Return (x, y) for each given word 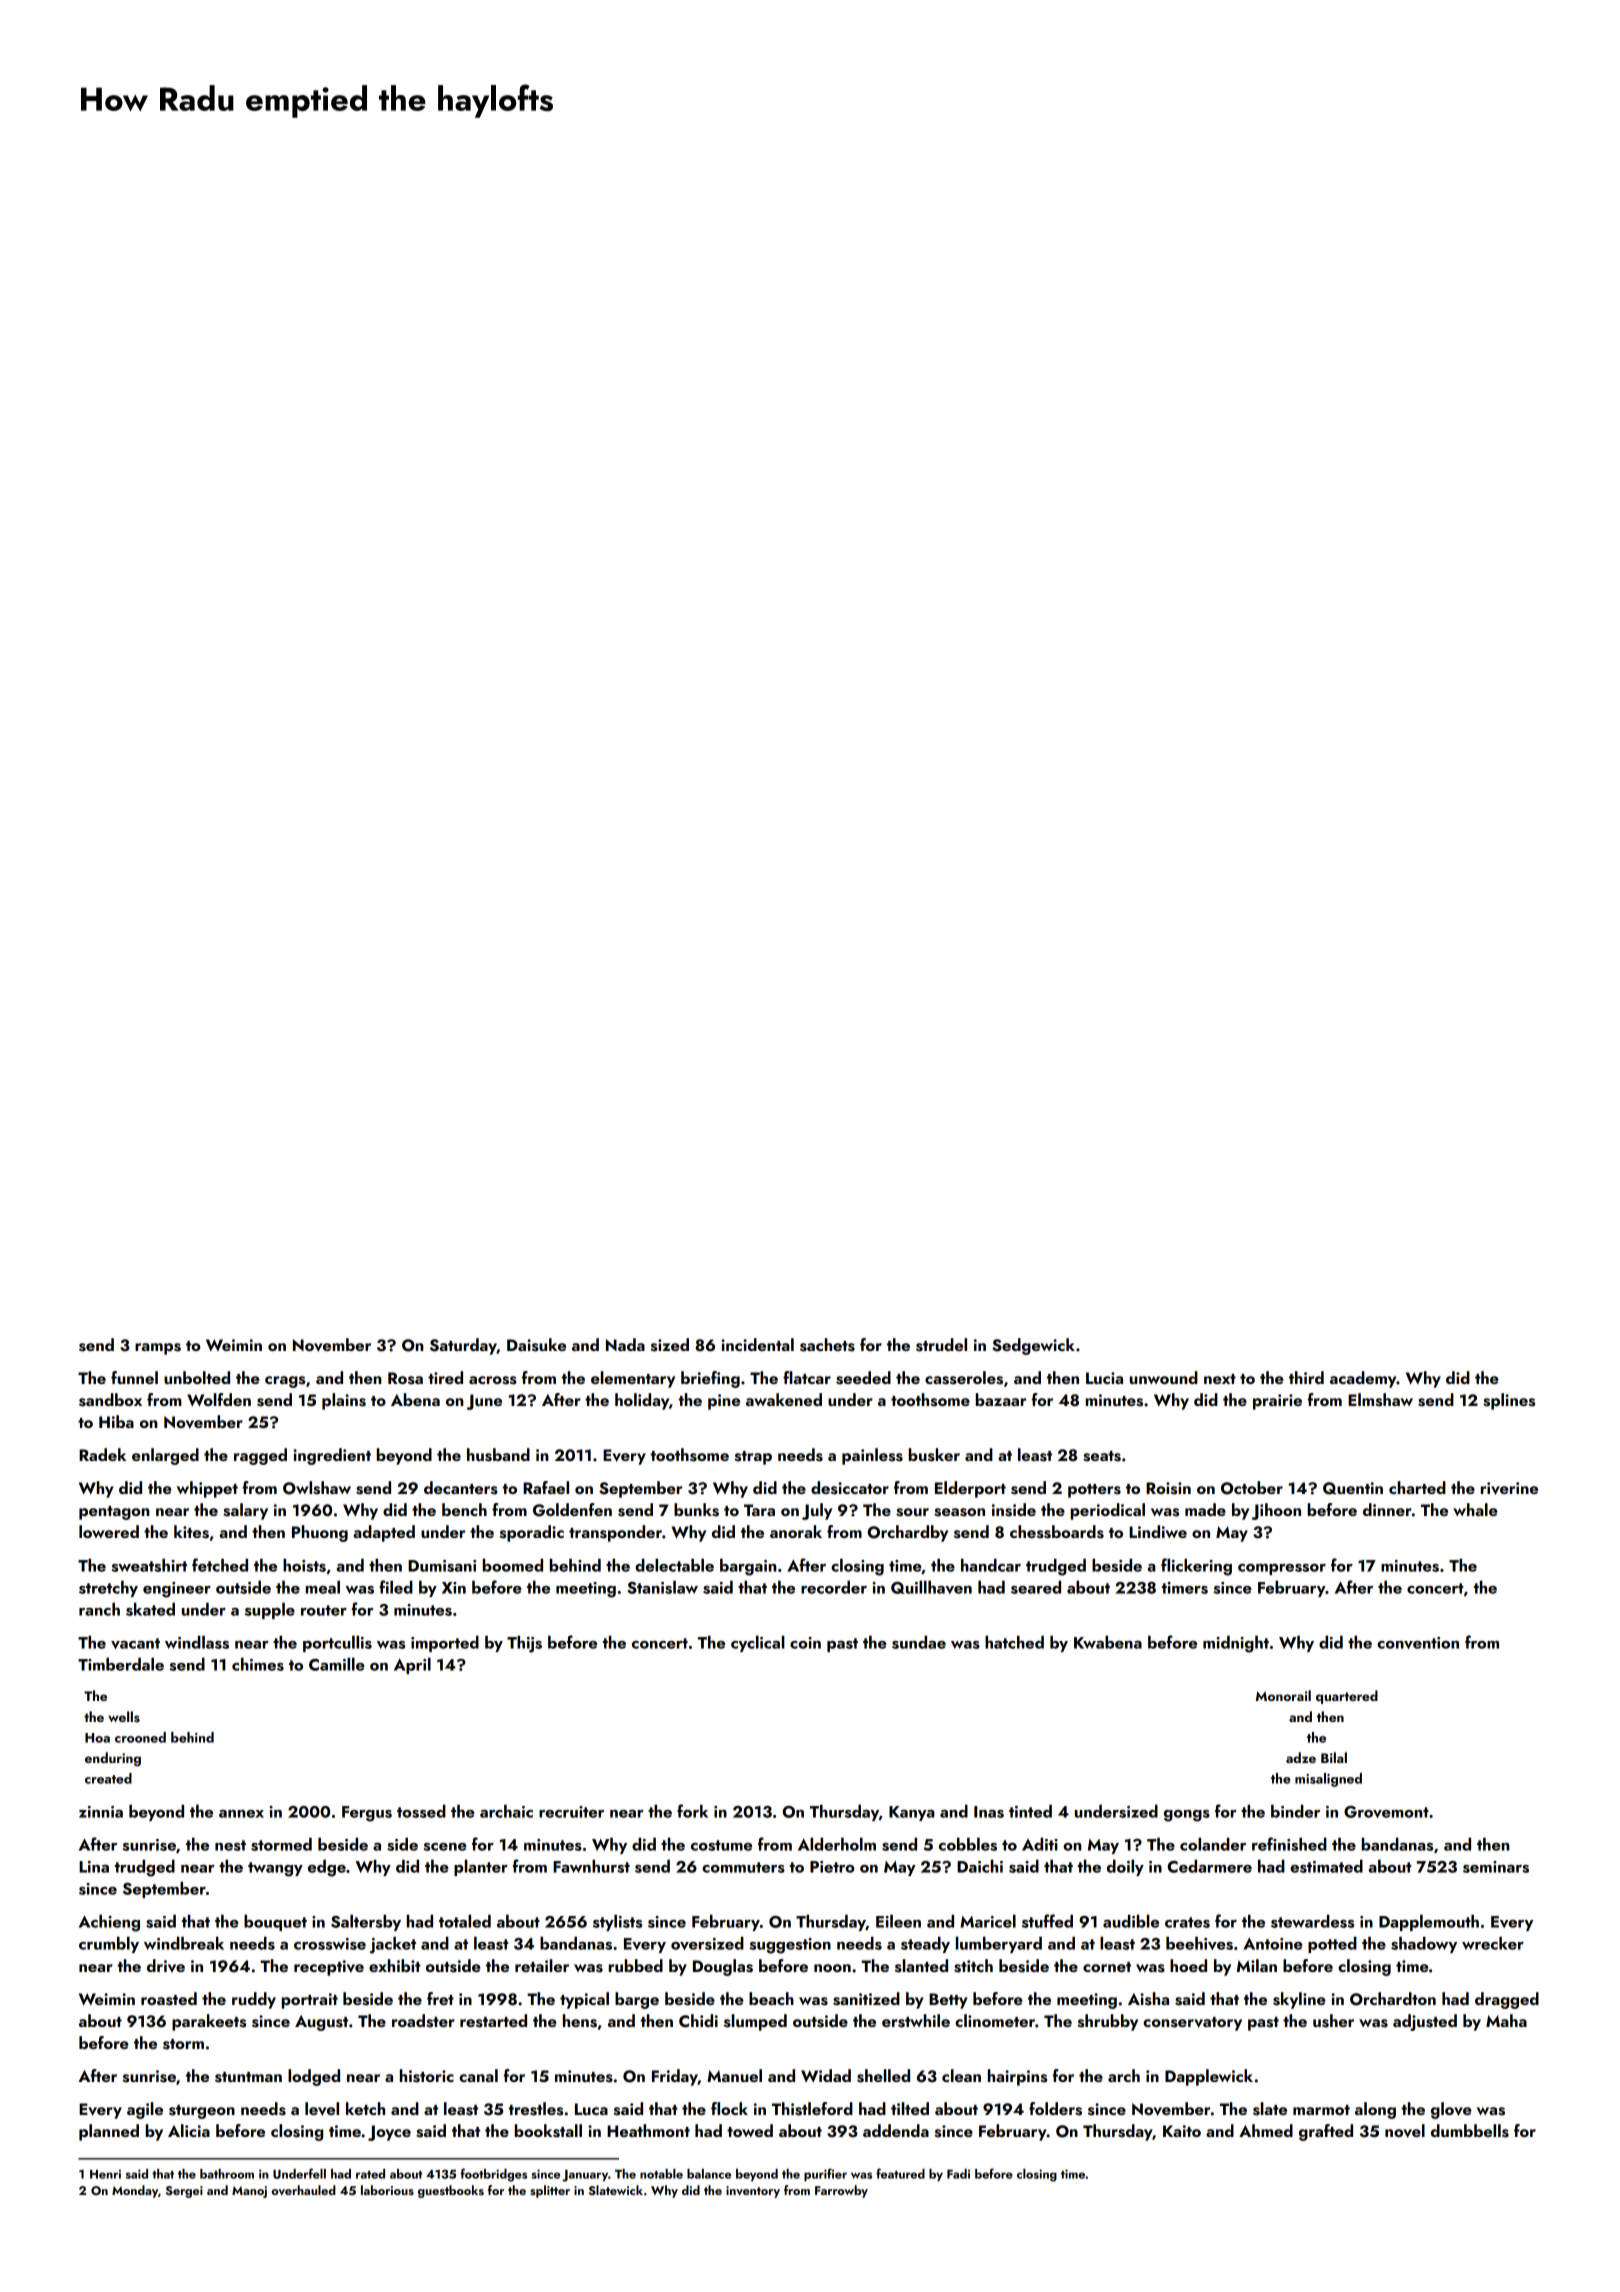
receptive (329, 1968)
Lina (94, 1867)
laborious (387, 2190)
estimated (1326, 1866)
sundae (919, 1642)
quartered (1347, 1697)
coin (805, 1643)
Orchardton (1393, 1999)
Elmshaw (1380, 1400)
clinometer (995, 2020)
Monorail (1283, 1695)
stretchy (108, 1588)
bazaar (1001, 1399)
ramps (158, 1349)
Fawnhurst (591, 1866)
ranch (99, 1609)
